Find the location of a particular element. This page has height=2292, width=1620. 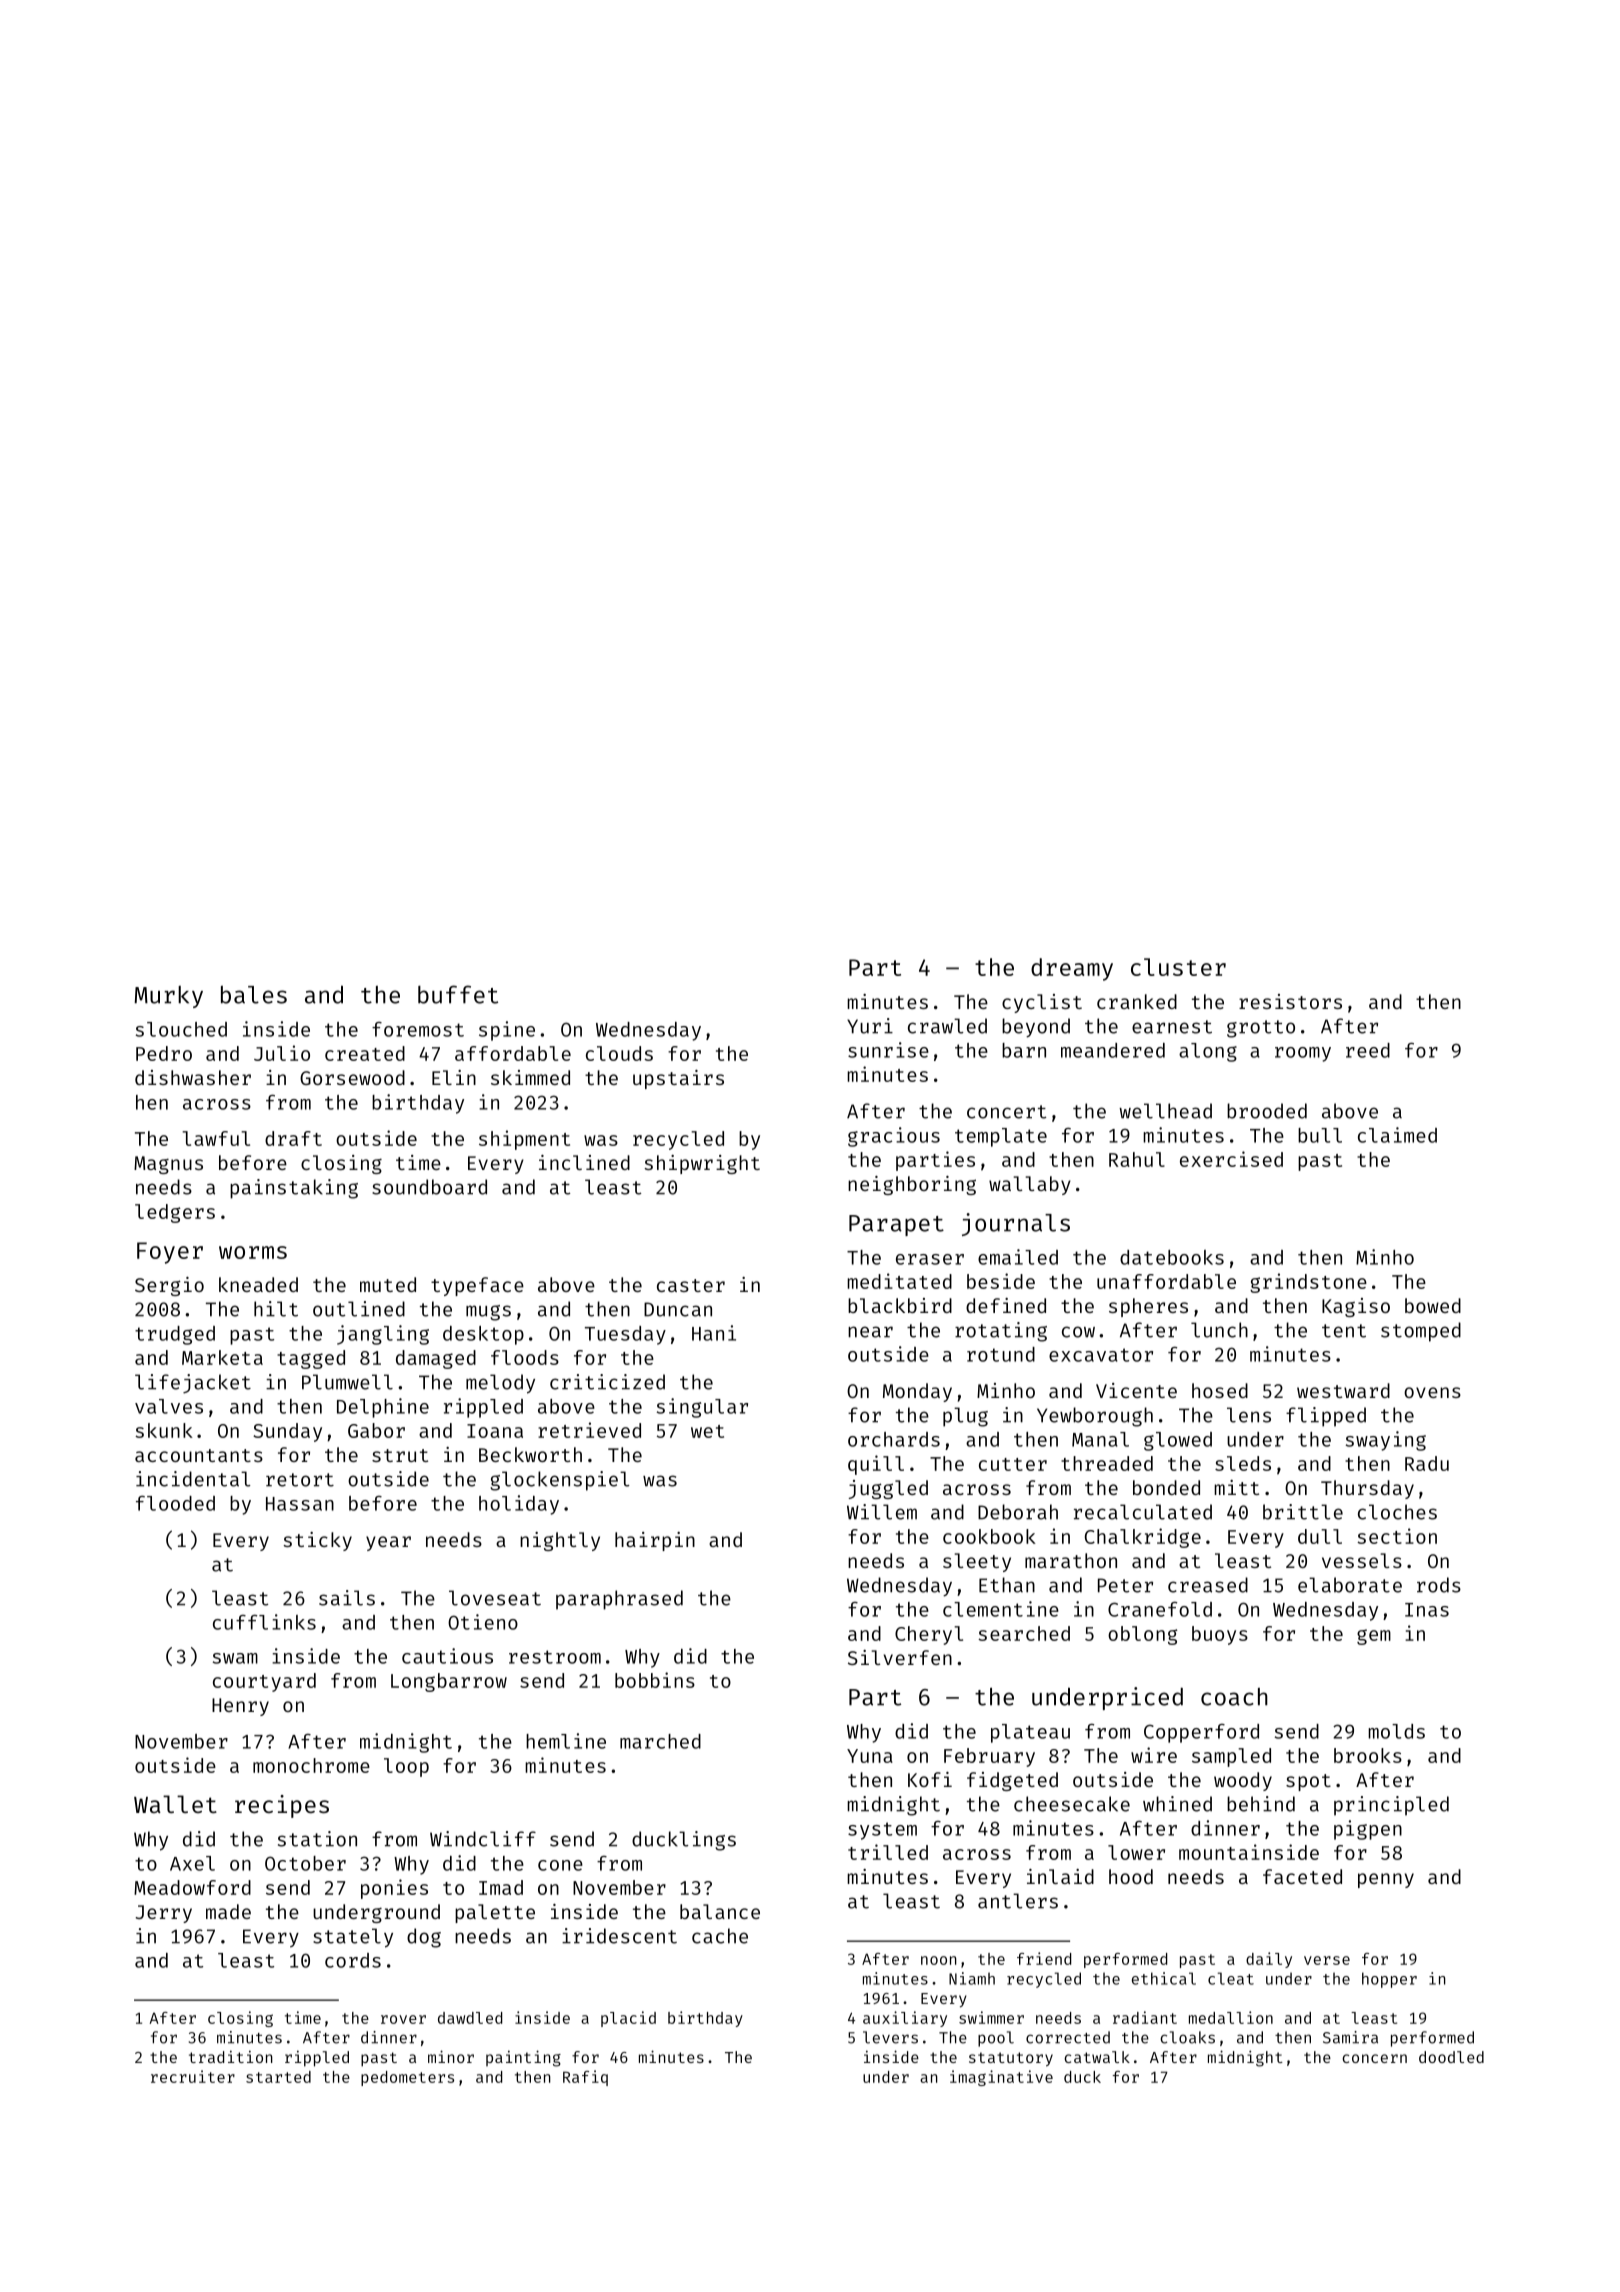

cluster is located at coordinates (1178, 967).
